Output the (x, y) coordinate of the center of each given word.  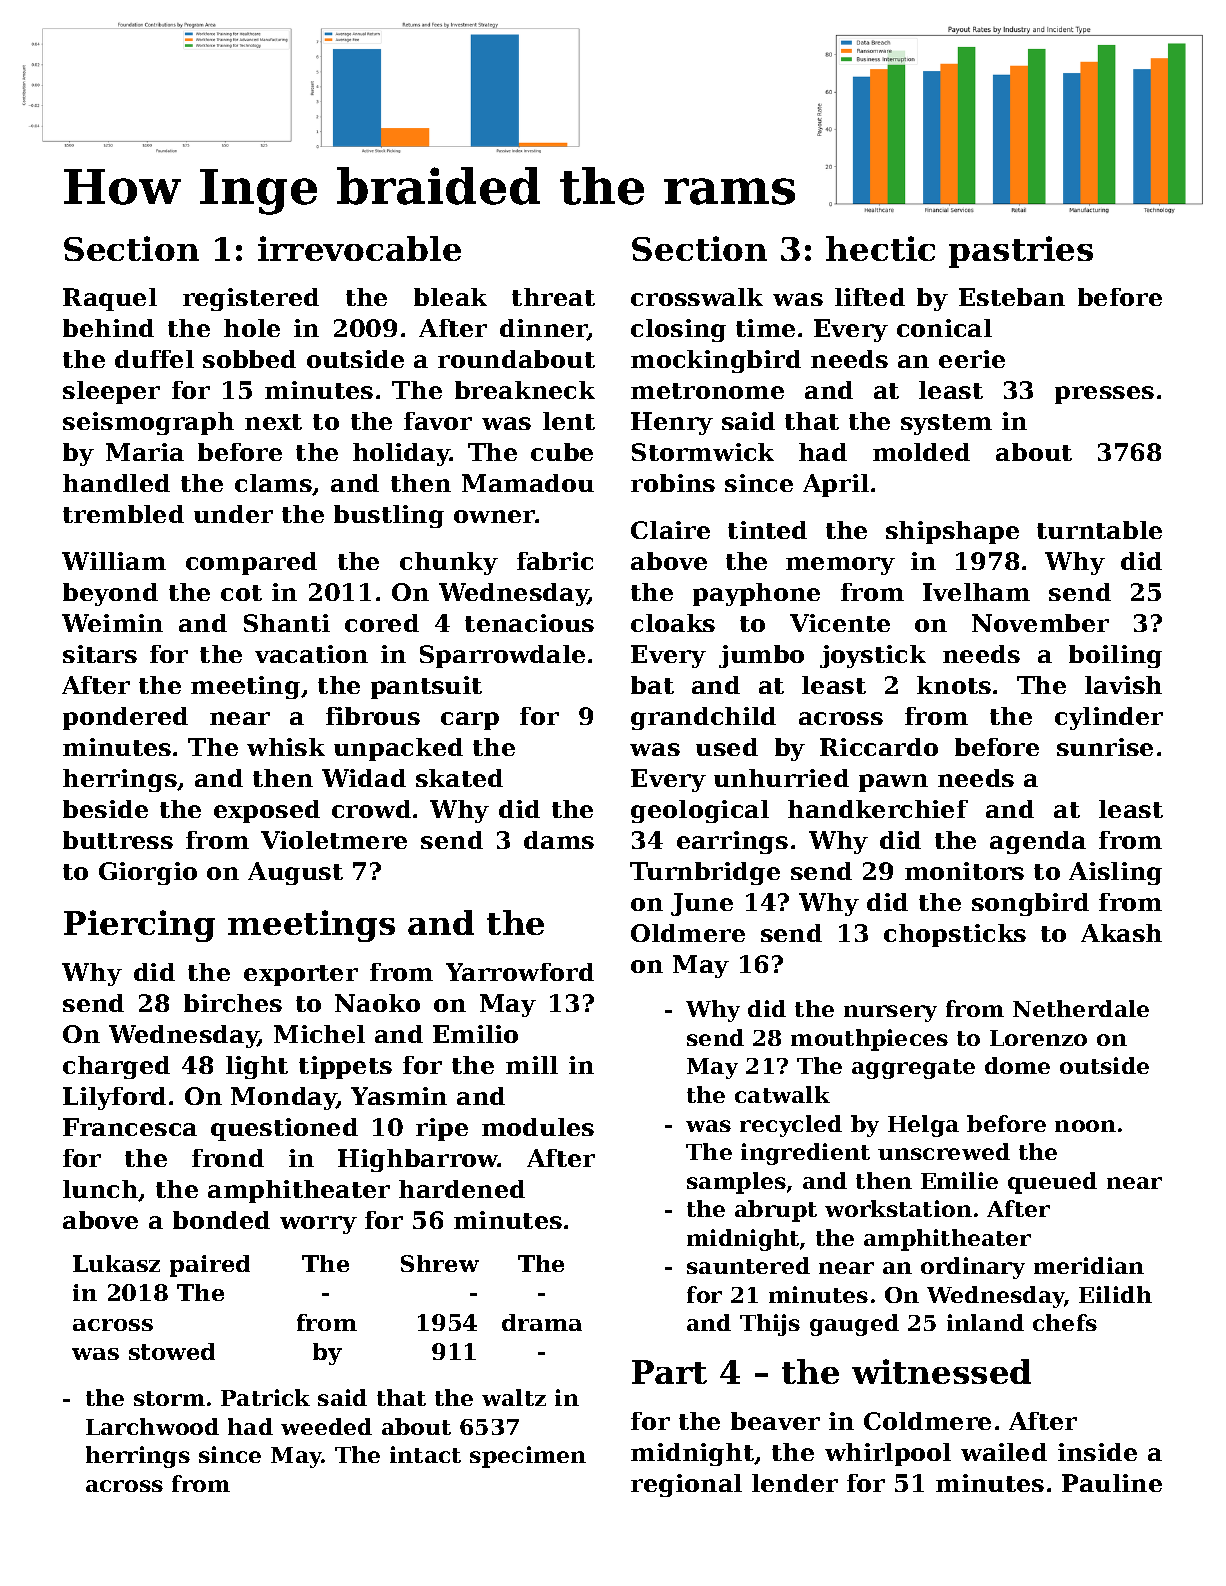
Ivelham (976, 592)
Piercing (139, 926)
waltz (514, 1397)
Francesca (130, 1127)
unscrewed (944, 1151)
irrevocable (359, 248)
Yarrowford (520, 972)
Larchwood (152, 1426)
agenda (1038, 842)
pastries (1021, 252)
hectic (880, 248)
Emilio (475, 1034)
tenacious (529, 623)
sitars (100, 654)
